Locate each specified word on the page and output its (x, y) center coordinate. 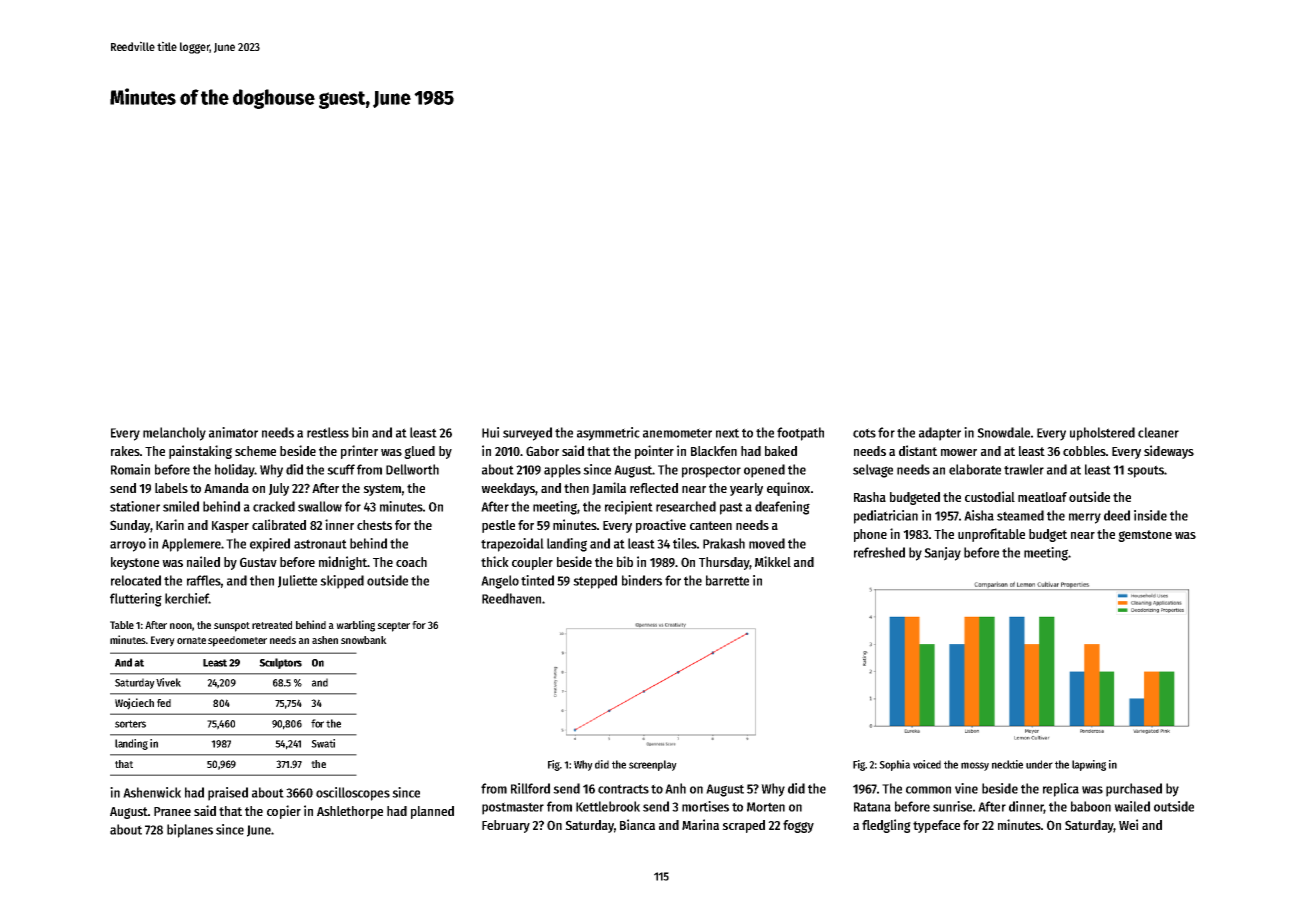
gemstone (1145, 536)
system (382, 490)
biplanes (190, 831)
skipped (342, 582)
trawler (1024, 469)
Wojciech (134, 704)
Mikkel (773, 561)
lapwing (1089, 765)
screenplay (653, 765)
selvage (873, 471)
